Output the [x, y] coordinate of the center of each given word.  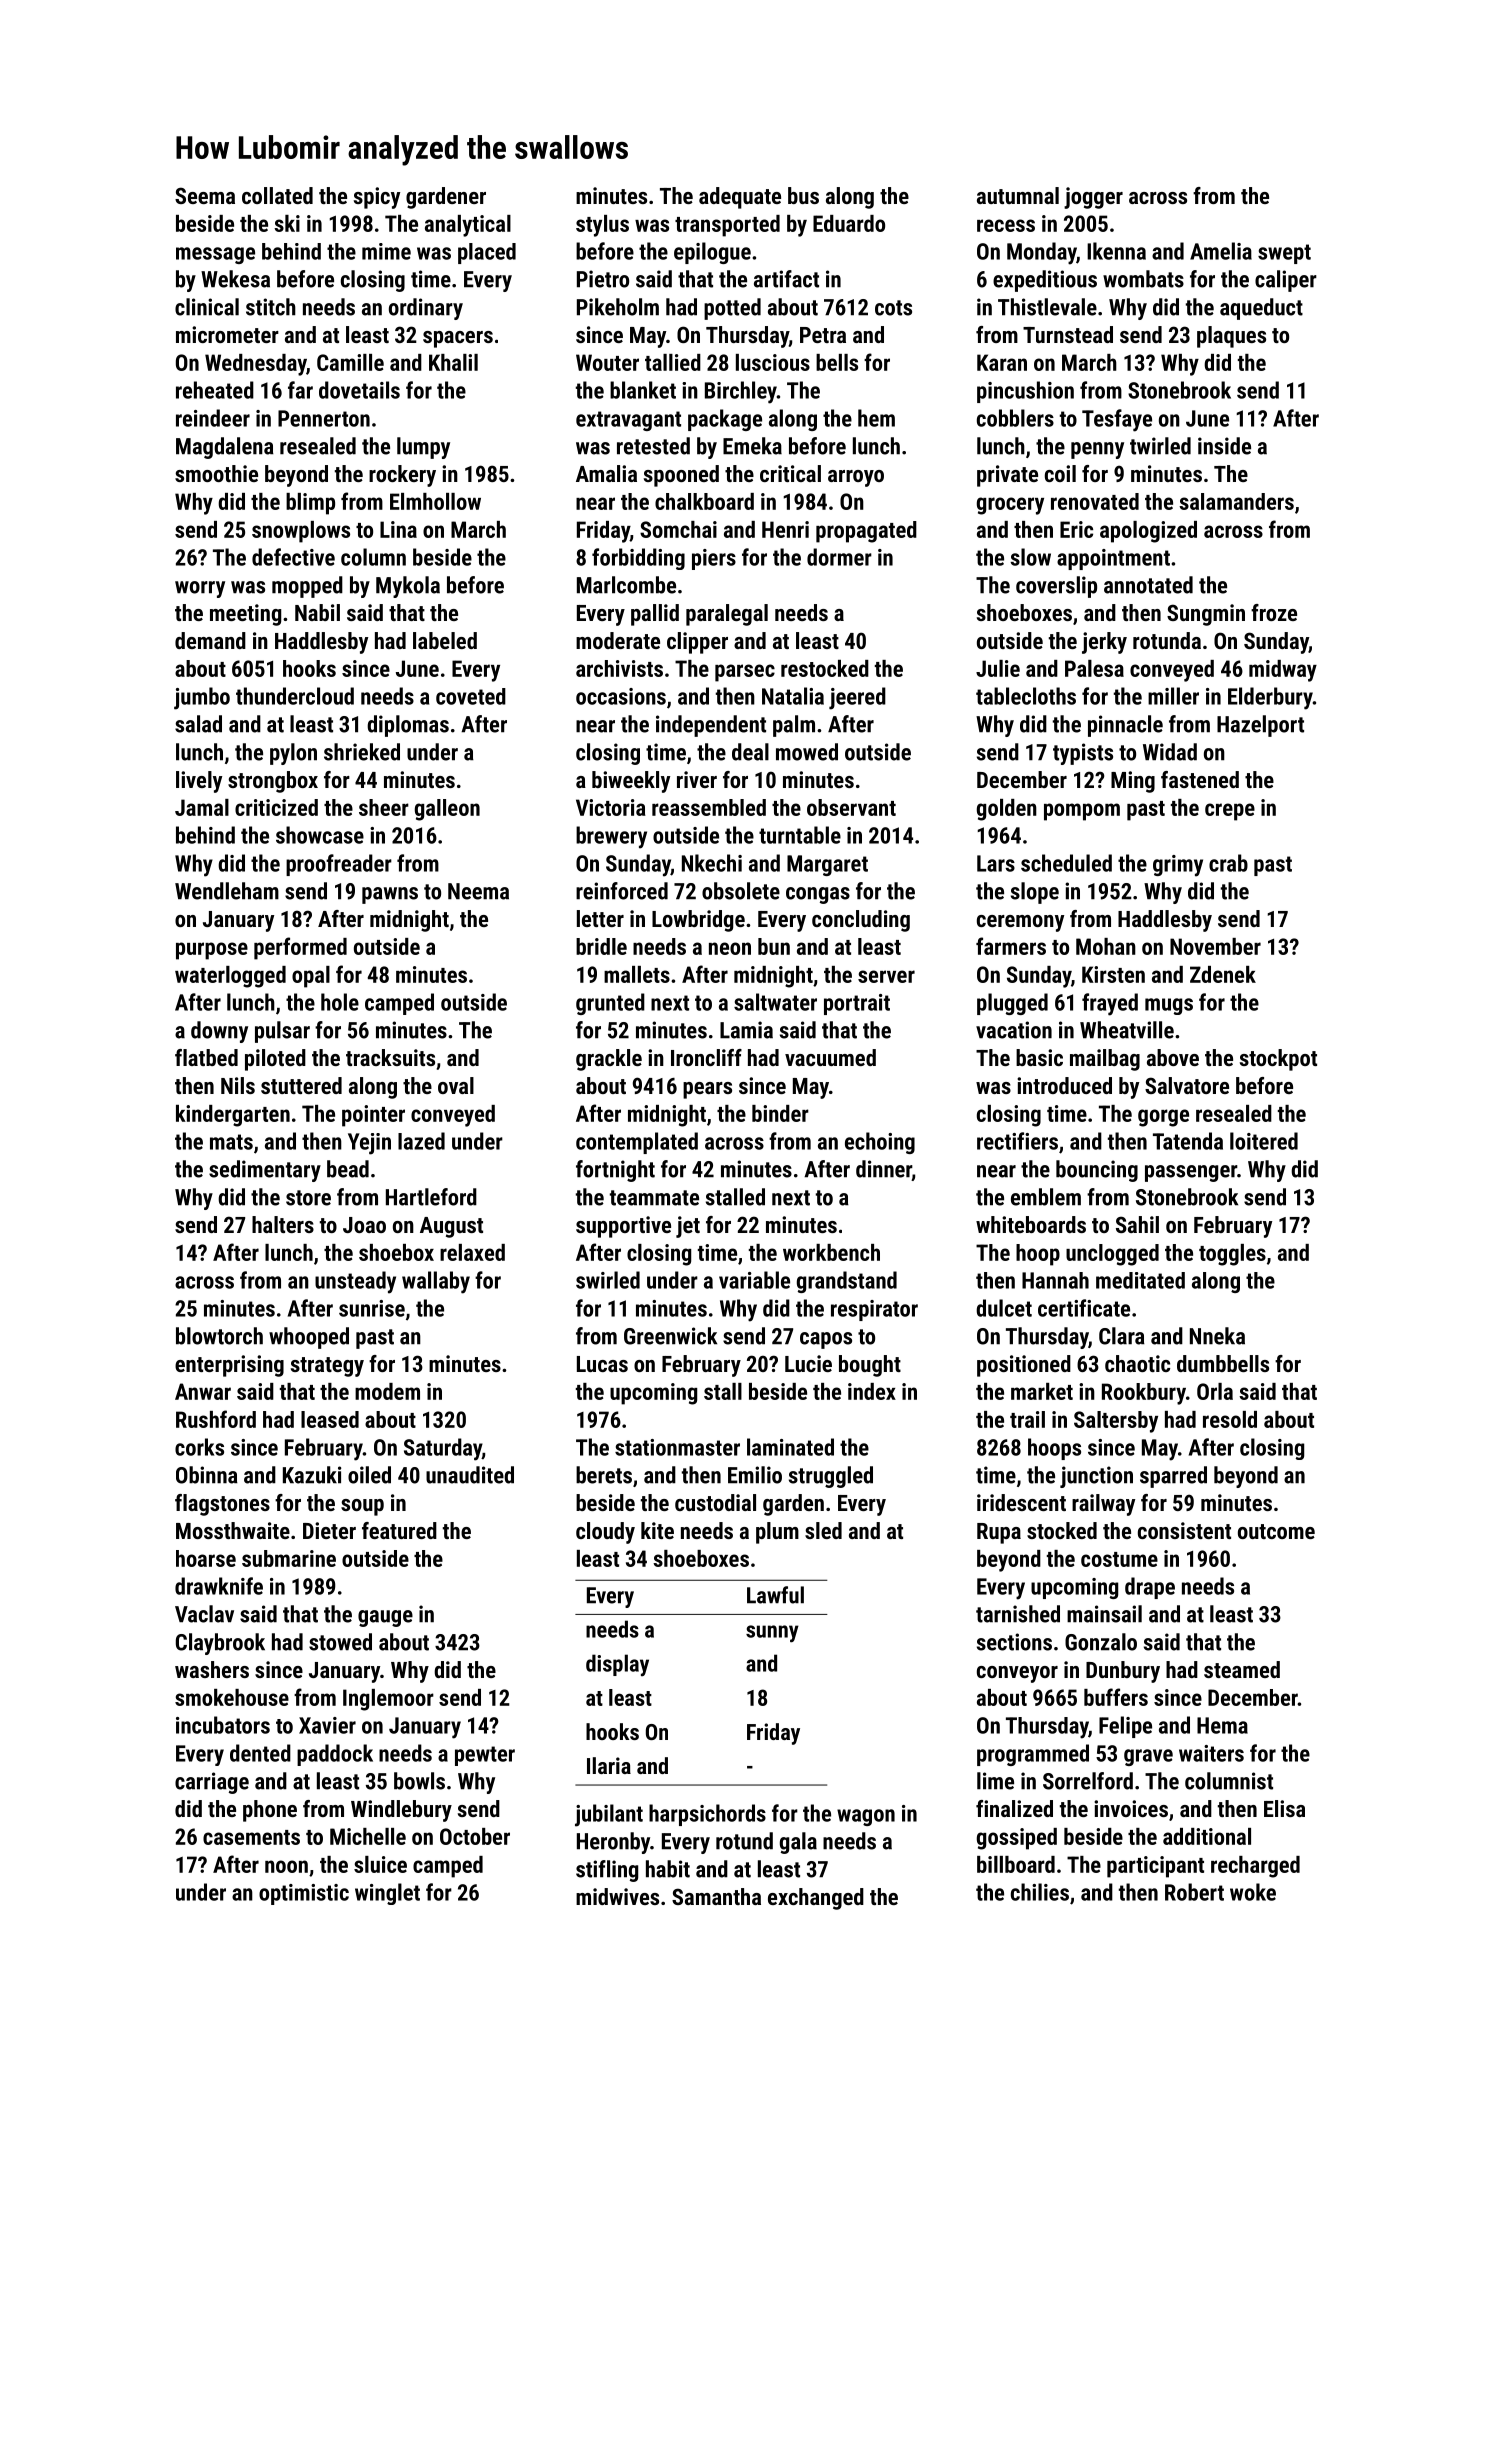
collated [277, 195]
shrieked [362, 752]
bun [774, 946]
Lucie [808, 1363]
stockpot [1278, 1060]
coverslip [1056, 587]
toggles [1232, 1255]
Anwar [203, 1391]
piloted [275, 1060]
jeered [857, 698]
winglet [387, 1894]
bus [803, 195]
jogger [1093, 198]
